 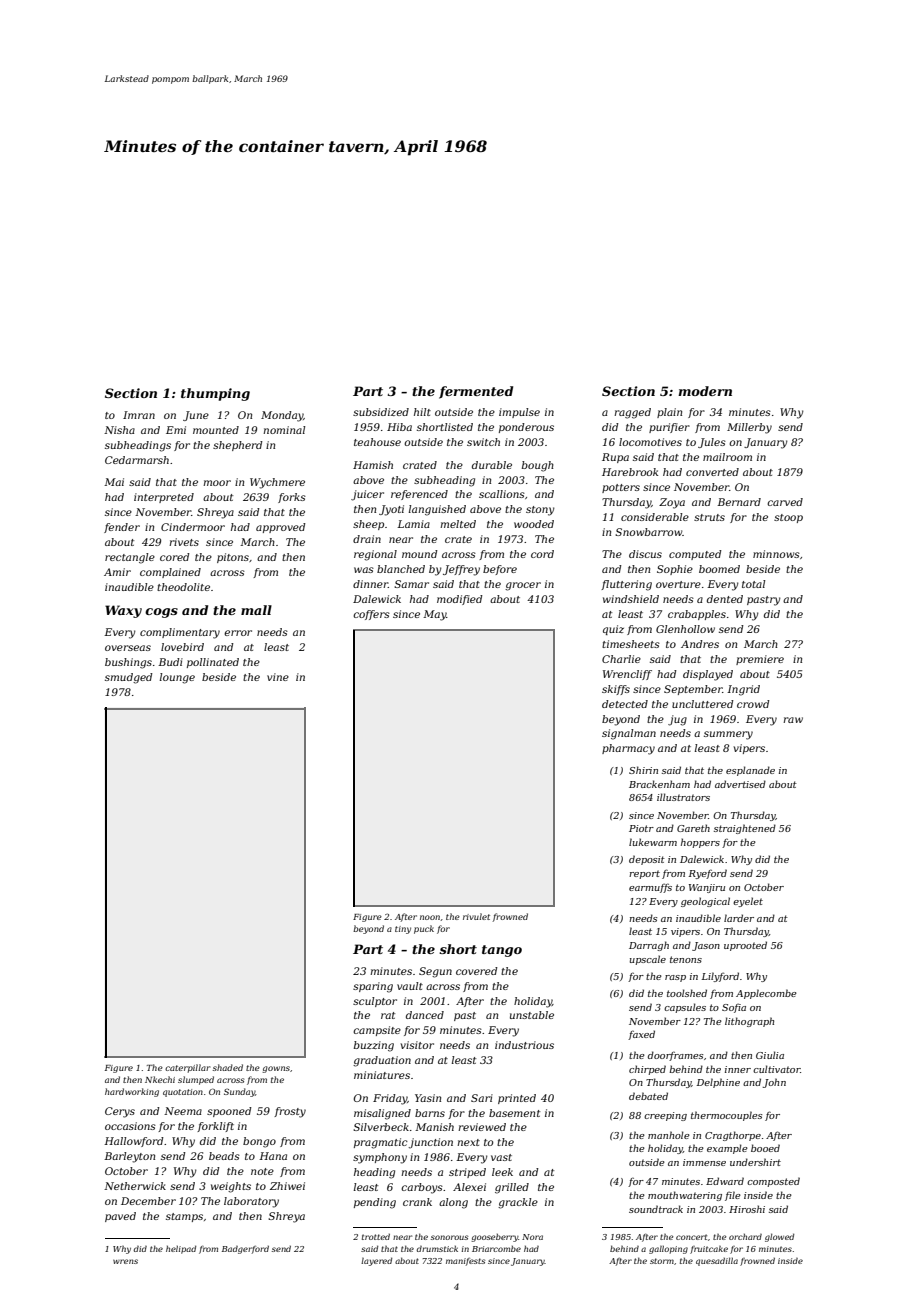 I want to click on esplanade, so click(x=750, y=771).
